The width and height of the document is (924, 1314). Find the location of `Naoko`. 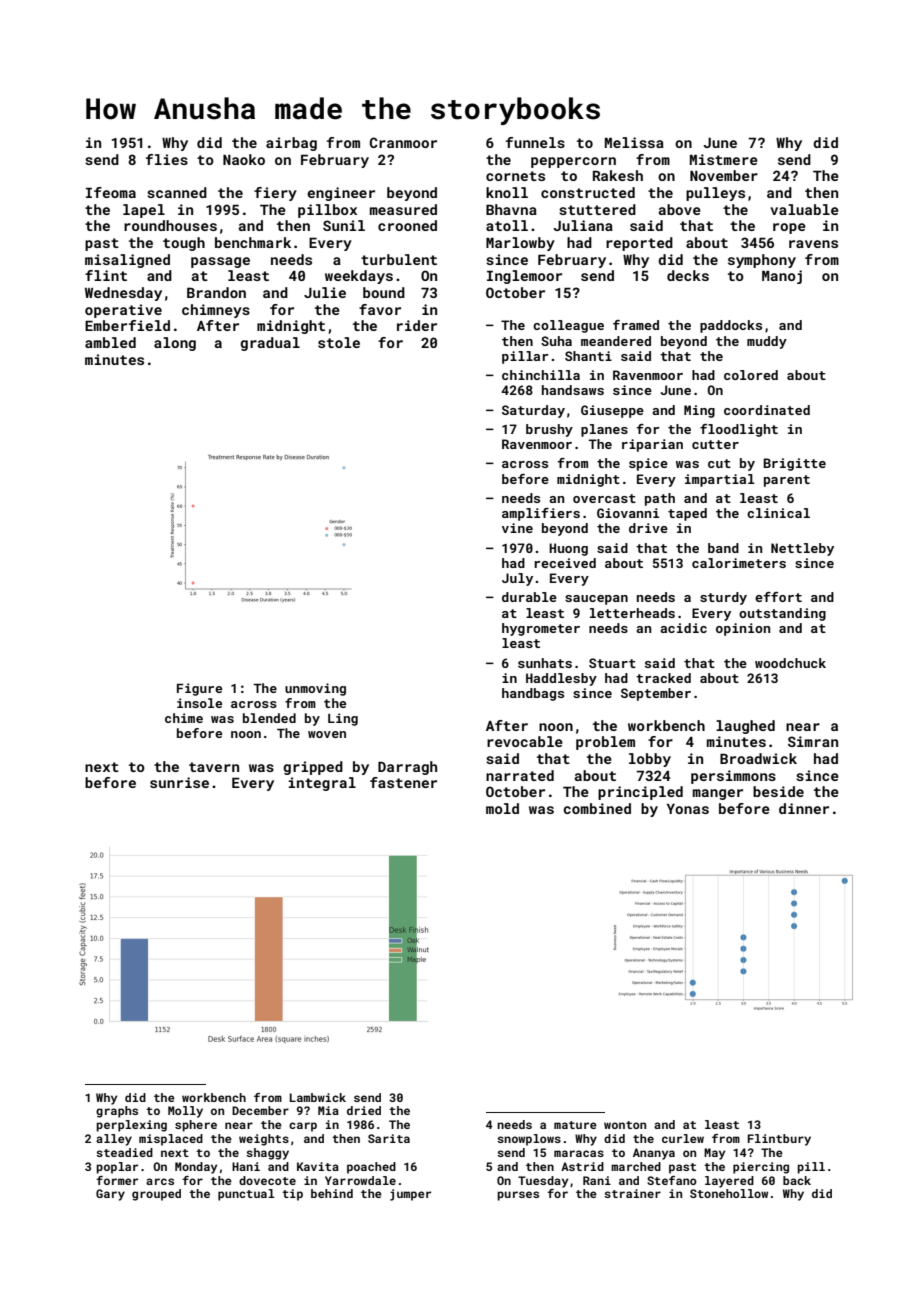

Naoko is located at coordinates (244, 159).
